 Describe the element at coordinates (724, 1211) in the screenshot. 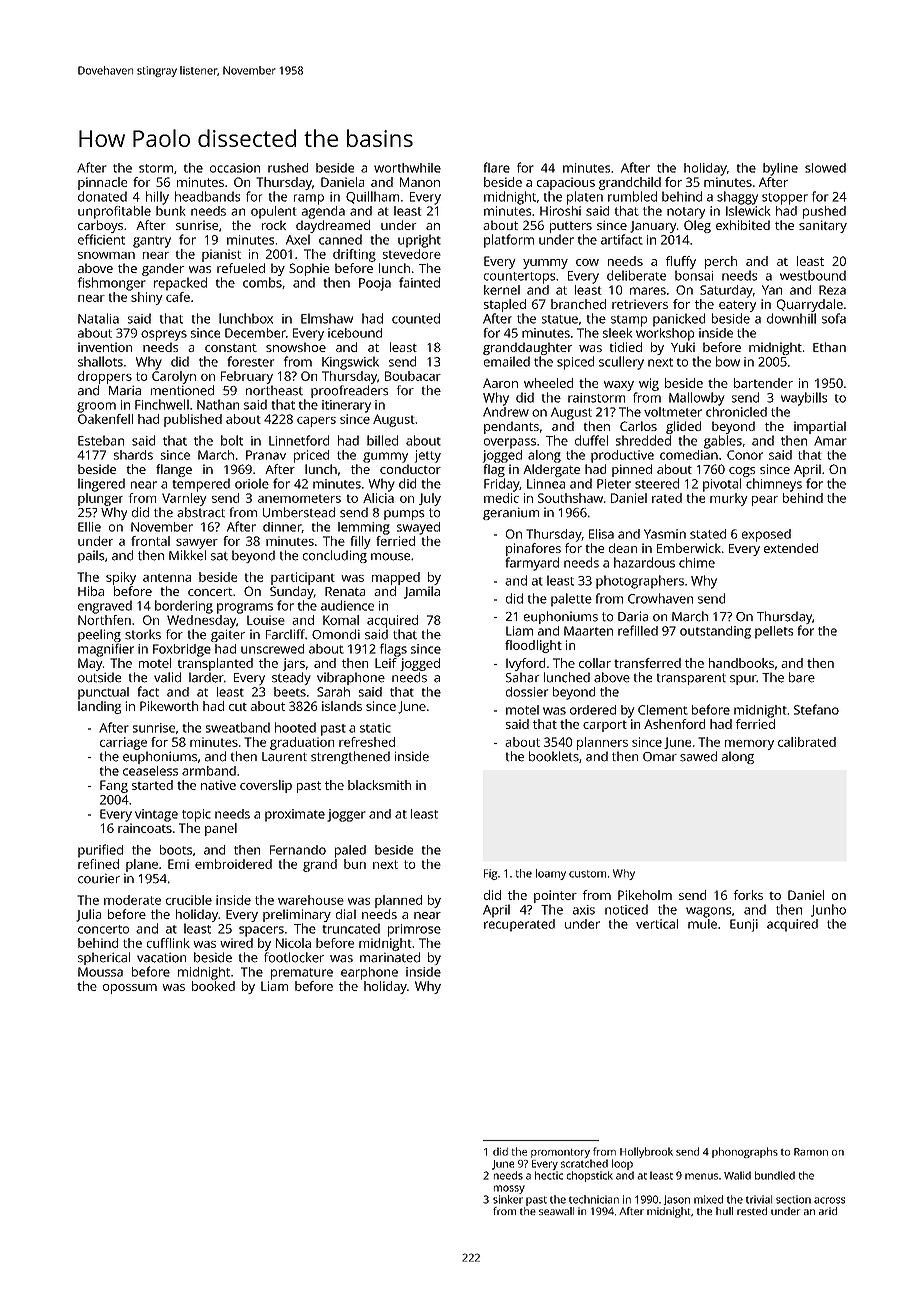

I see `hull` at that location.
